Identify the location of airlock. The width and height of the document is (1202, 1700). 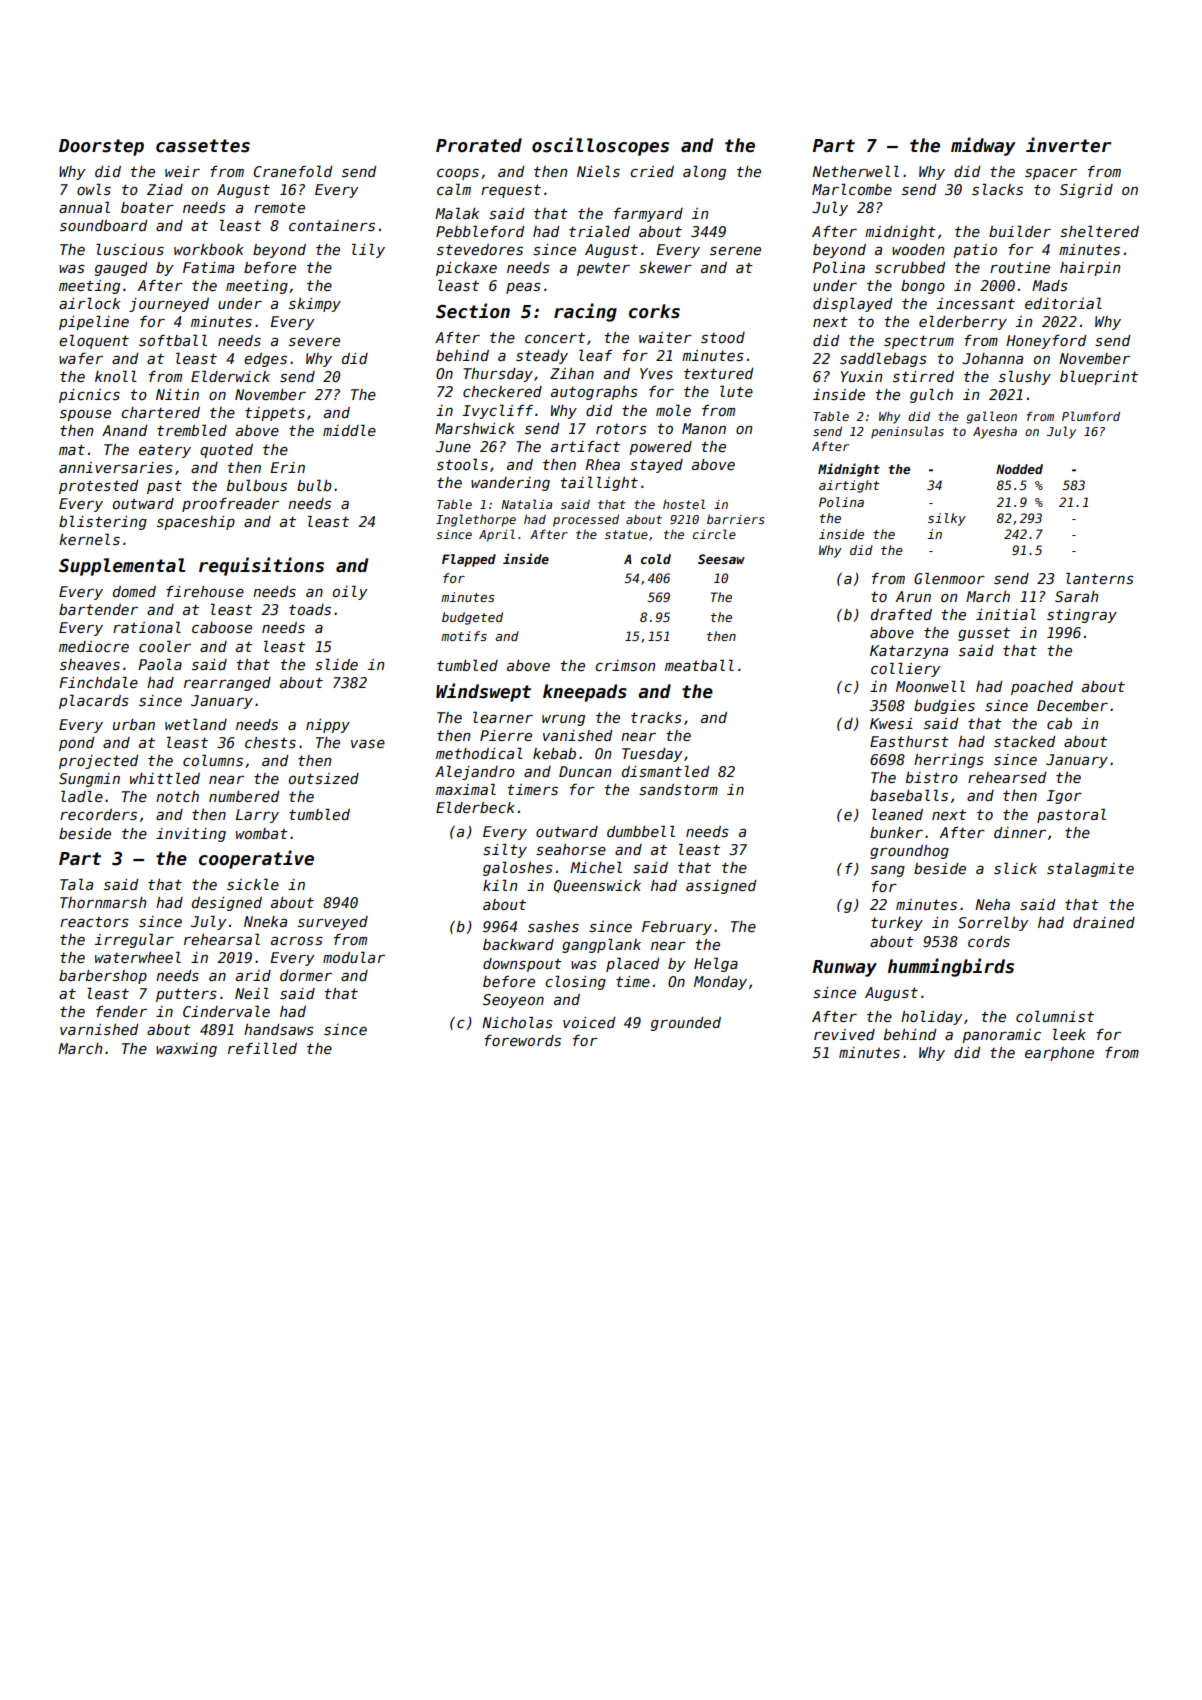
(89, 303).
